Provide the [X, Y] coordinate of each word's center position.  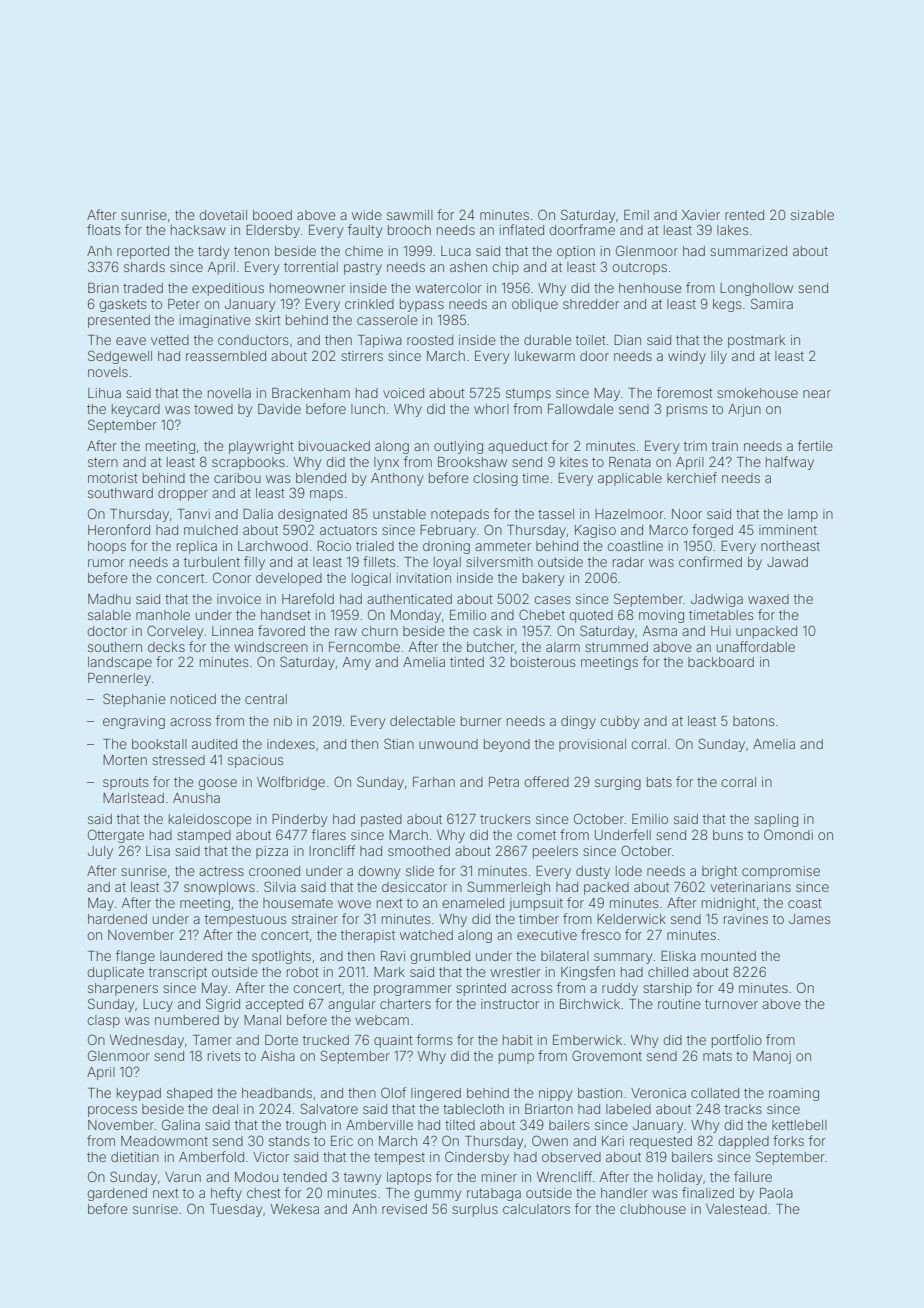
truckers [505, 819]
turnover [731, 1004]
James [809, 919]
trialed [375, 546]
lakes [732, 230]
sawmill [410, 215]
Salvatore [329, 1108]
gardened [117, 1194]
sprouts [125, 784]
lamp [803, 515]
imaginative [215, 321]
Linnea [232, 631]
